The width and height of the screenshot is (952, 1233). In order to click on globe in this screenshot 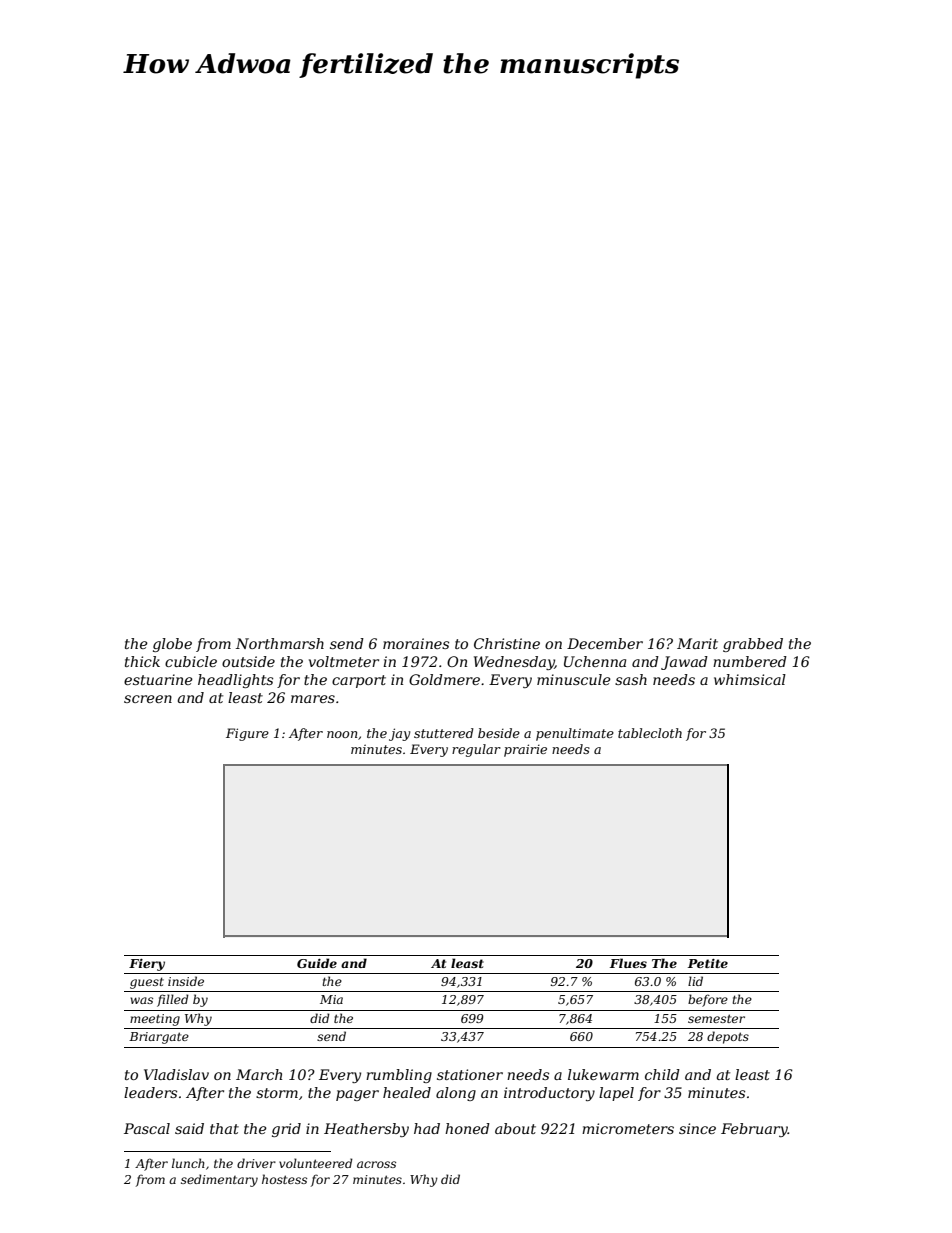, I will do `click(172, 645)`.
